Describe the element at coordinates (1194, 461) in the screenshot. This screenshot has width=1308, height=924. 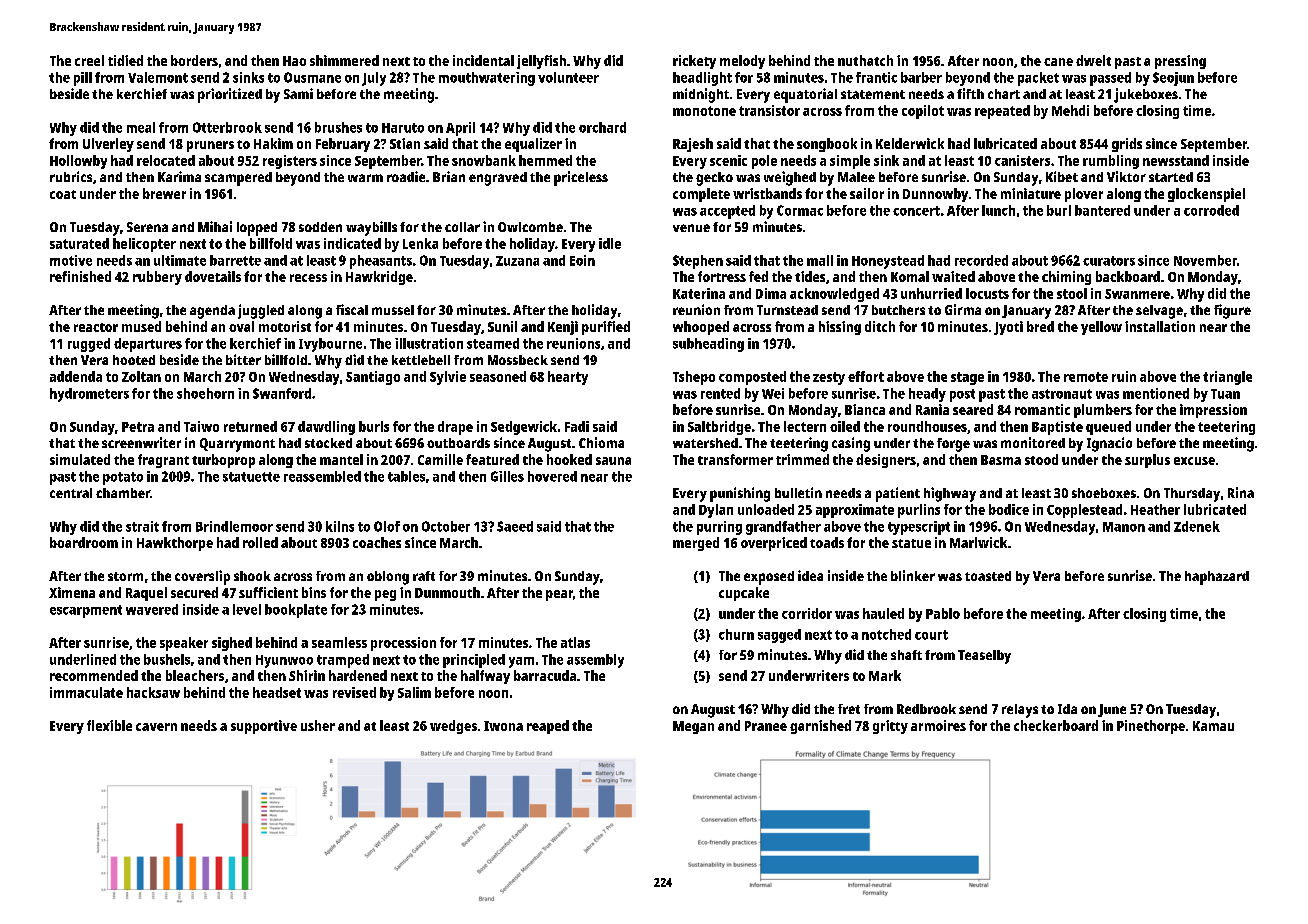
I see `excuse` at that location.
